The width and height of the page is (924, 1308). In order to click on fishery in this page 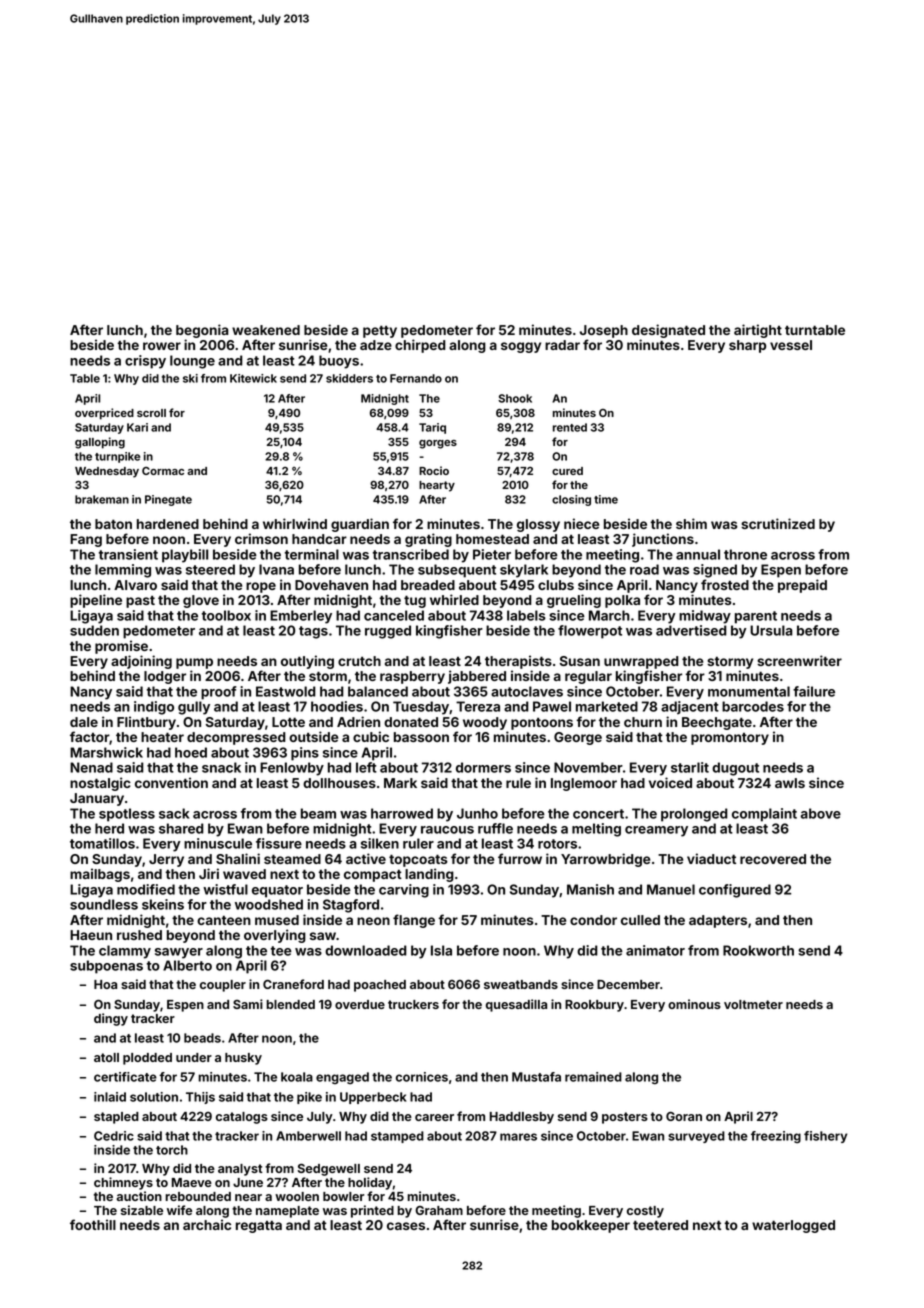, I will do `click(826, 1137)`.
